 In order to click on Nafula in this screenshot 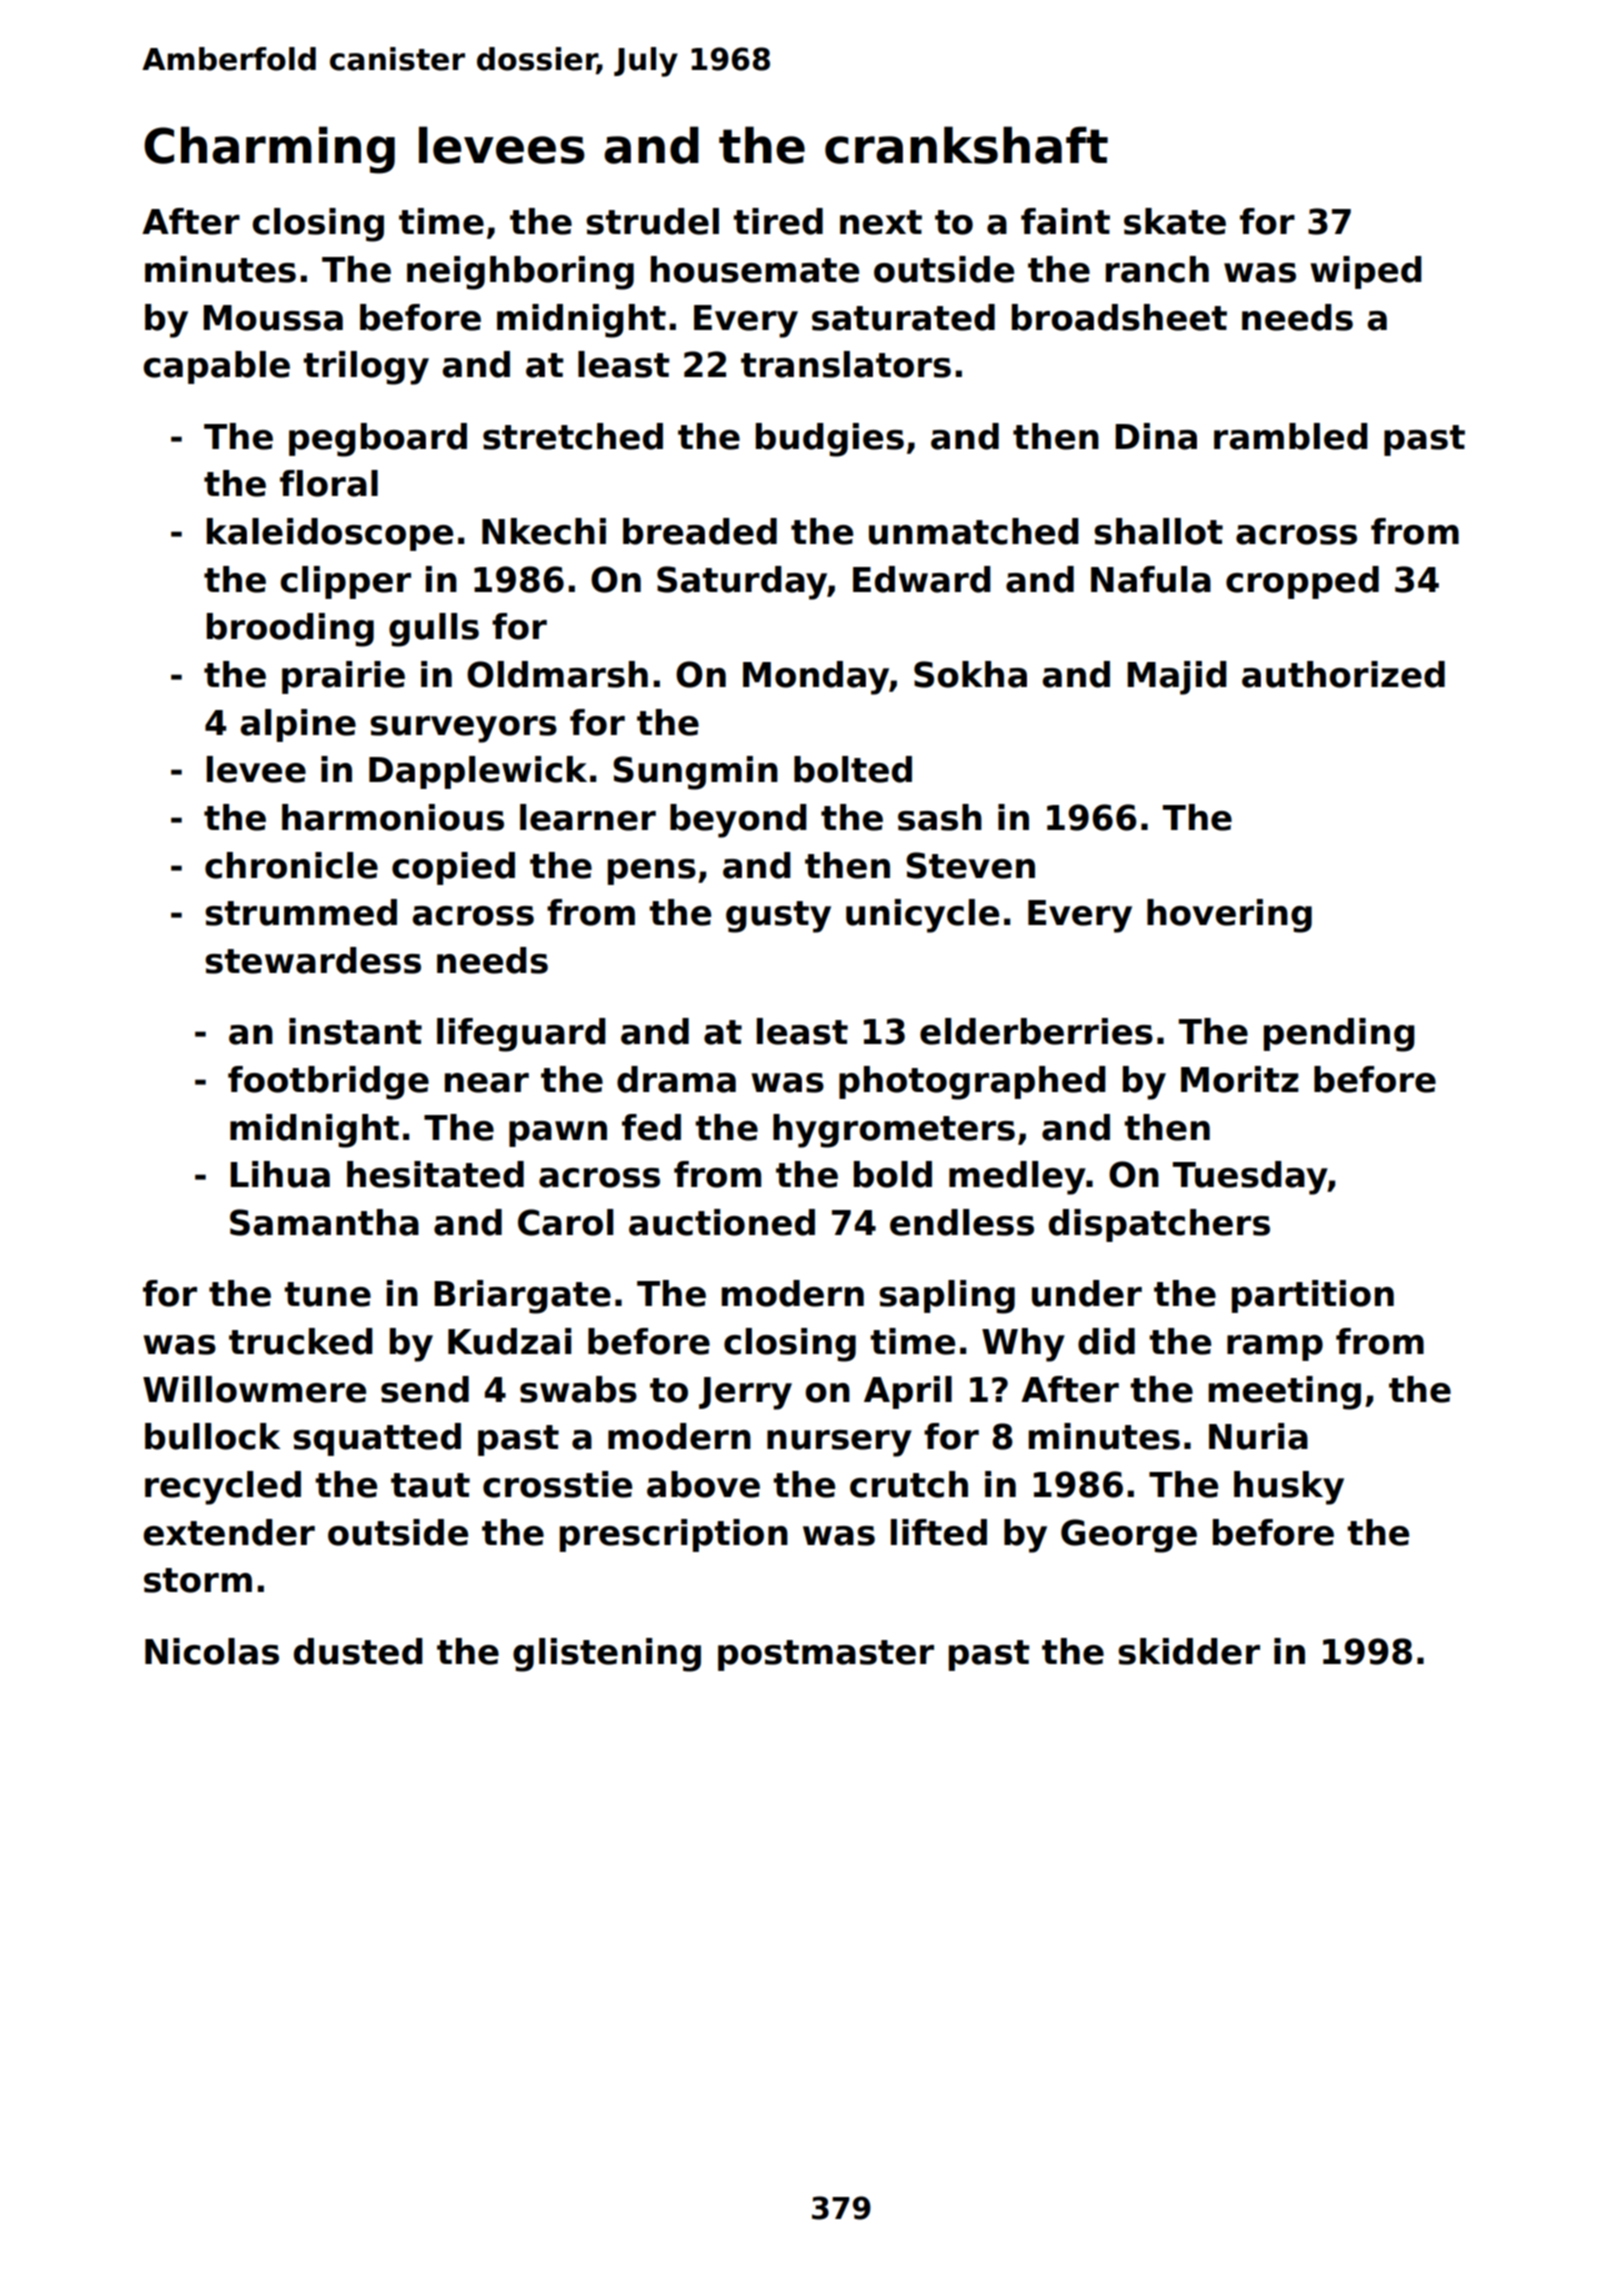, I will do `click(1151, 579)`.
